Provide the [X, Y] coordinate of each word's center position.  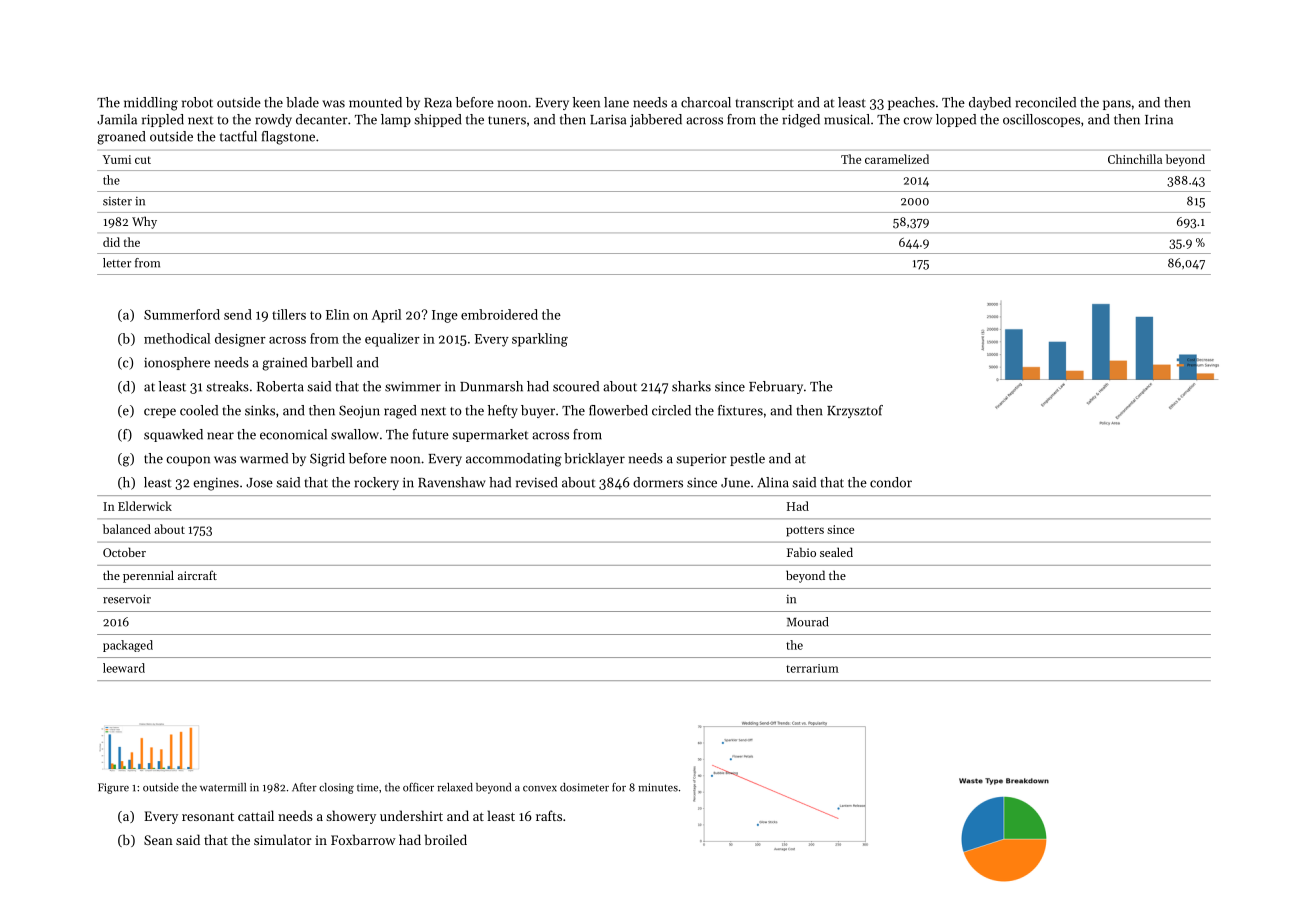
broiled [446, 839]
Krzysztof [855, 411]
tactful [238, 136]
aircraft [197, 575]
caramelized [897, 159]
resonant [208, 817]
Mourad [807, 622]
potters [805, 531]
